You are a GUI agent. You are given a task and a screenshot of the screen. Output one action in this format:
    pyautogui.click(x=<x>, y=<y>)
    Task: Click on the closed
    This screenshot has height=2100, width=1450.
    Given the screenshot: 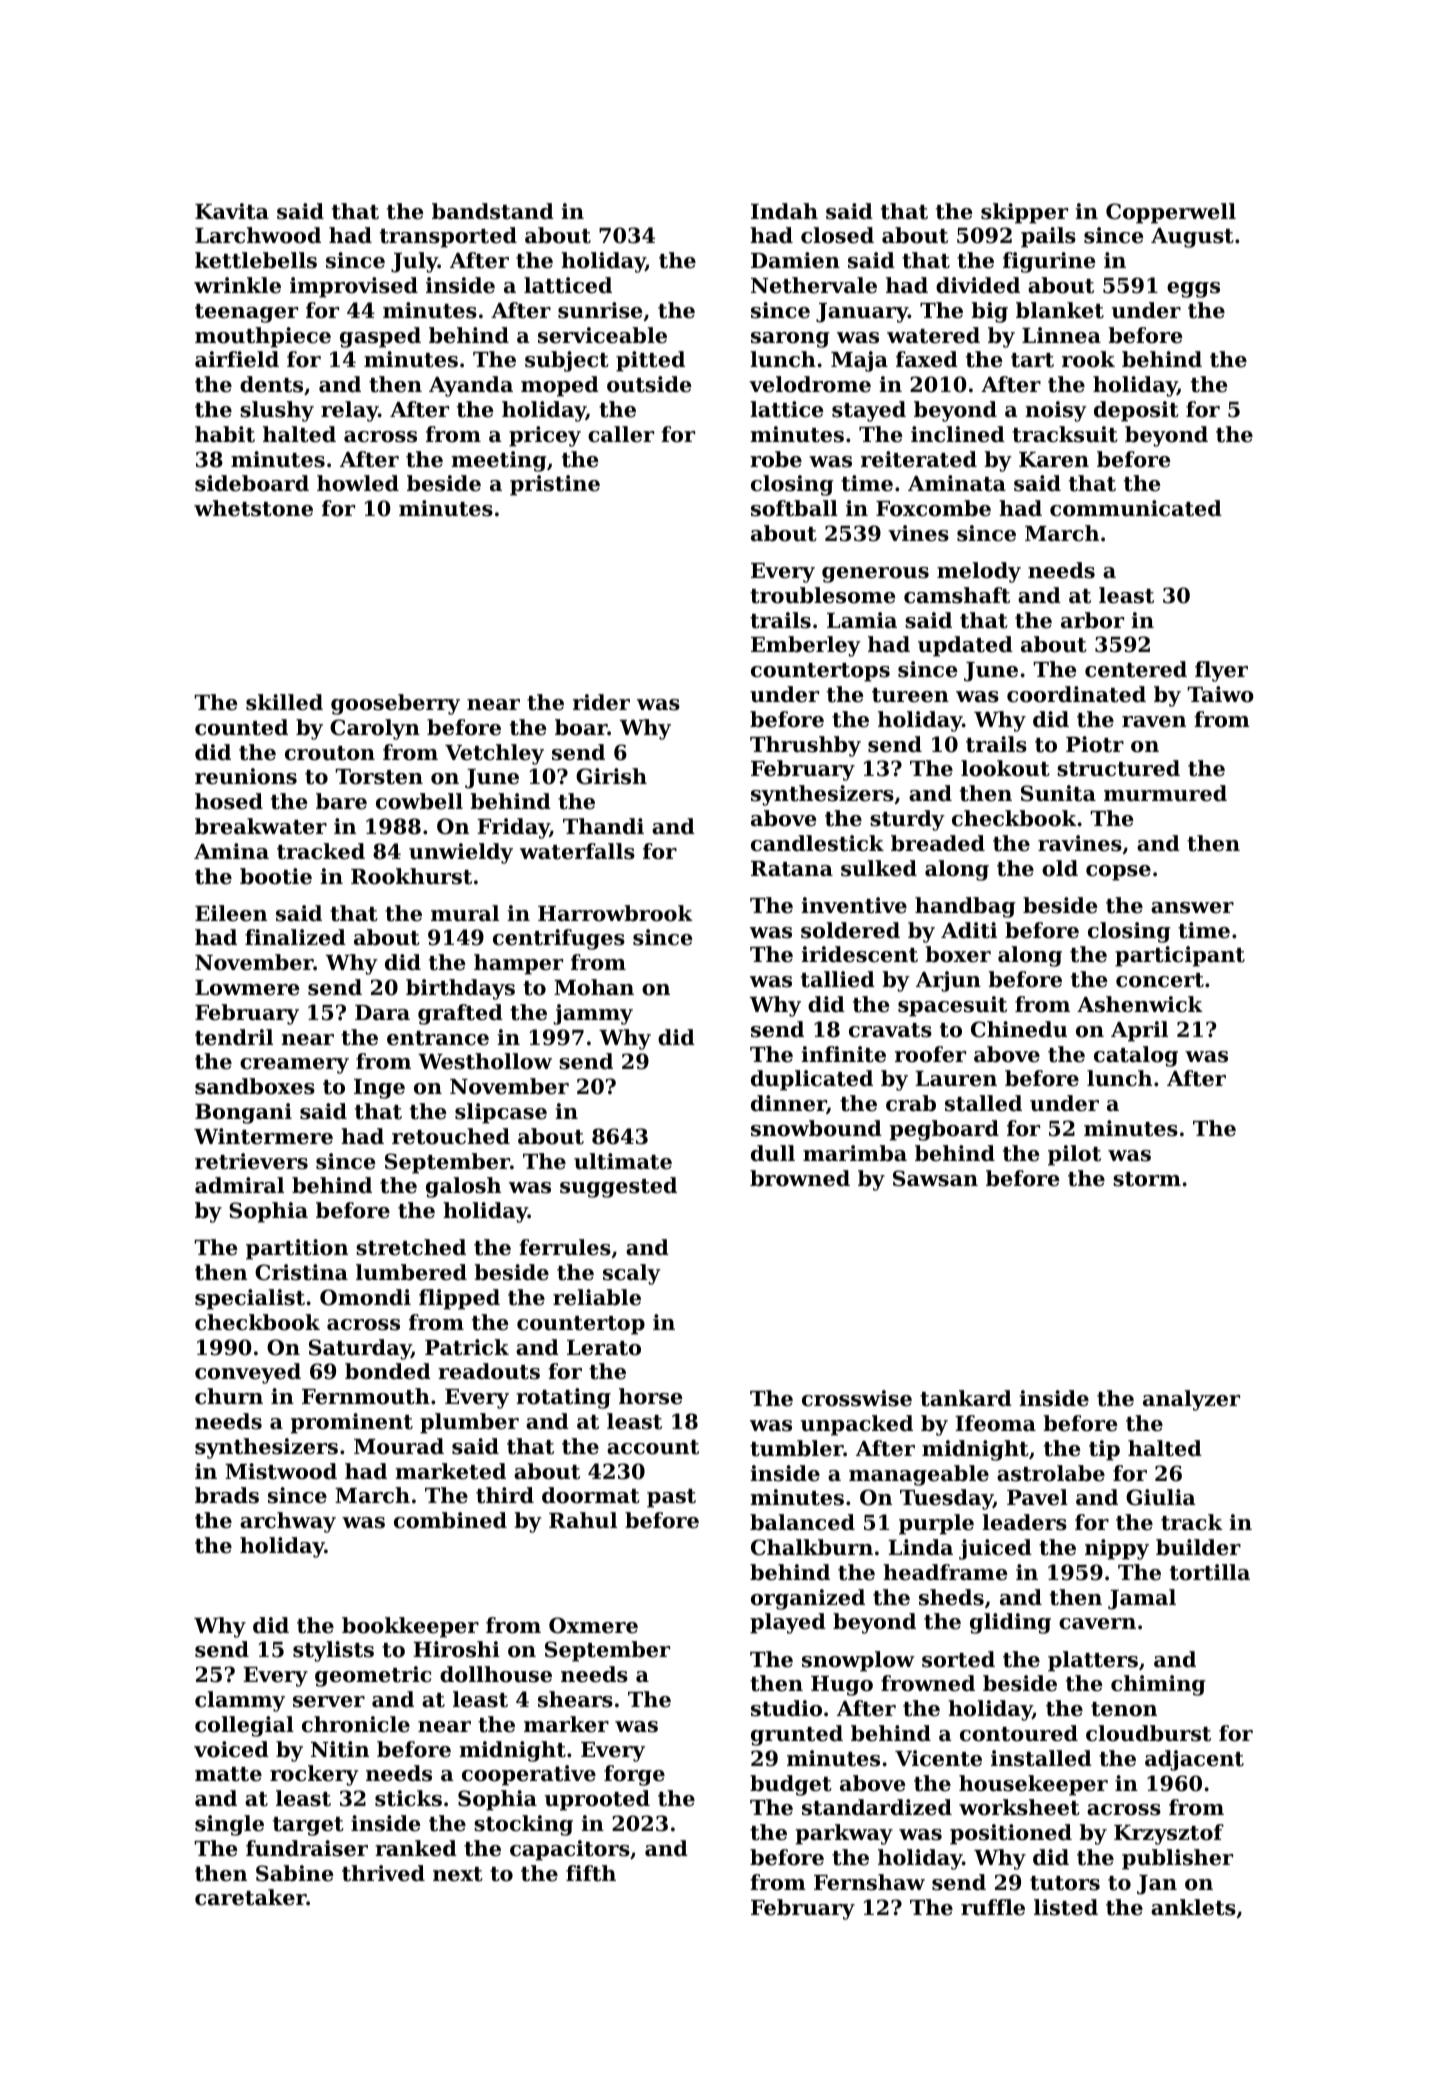 What is the action you would take?
    pyautogui.click(x=837, y=235)
